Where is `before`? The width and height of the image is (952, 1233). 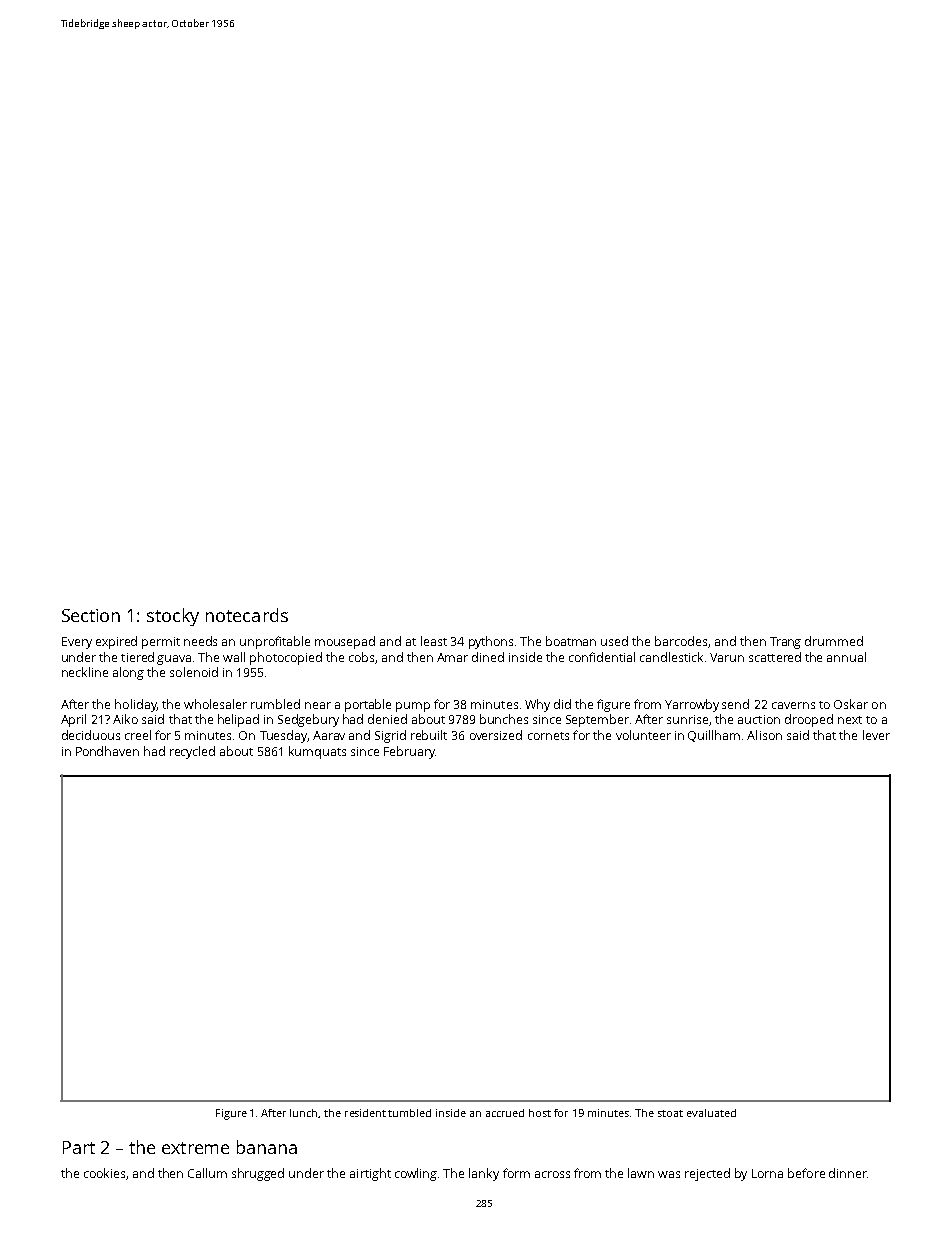
before is located at coordinates (806, 1173).
